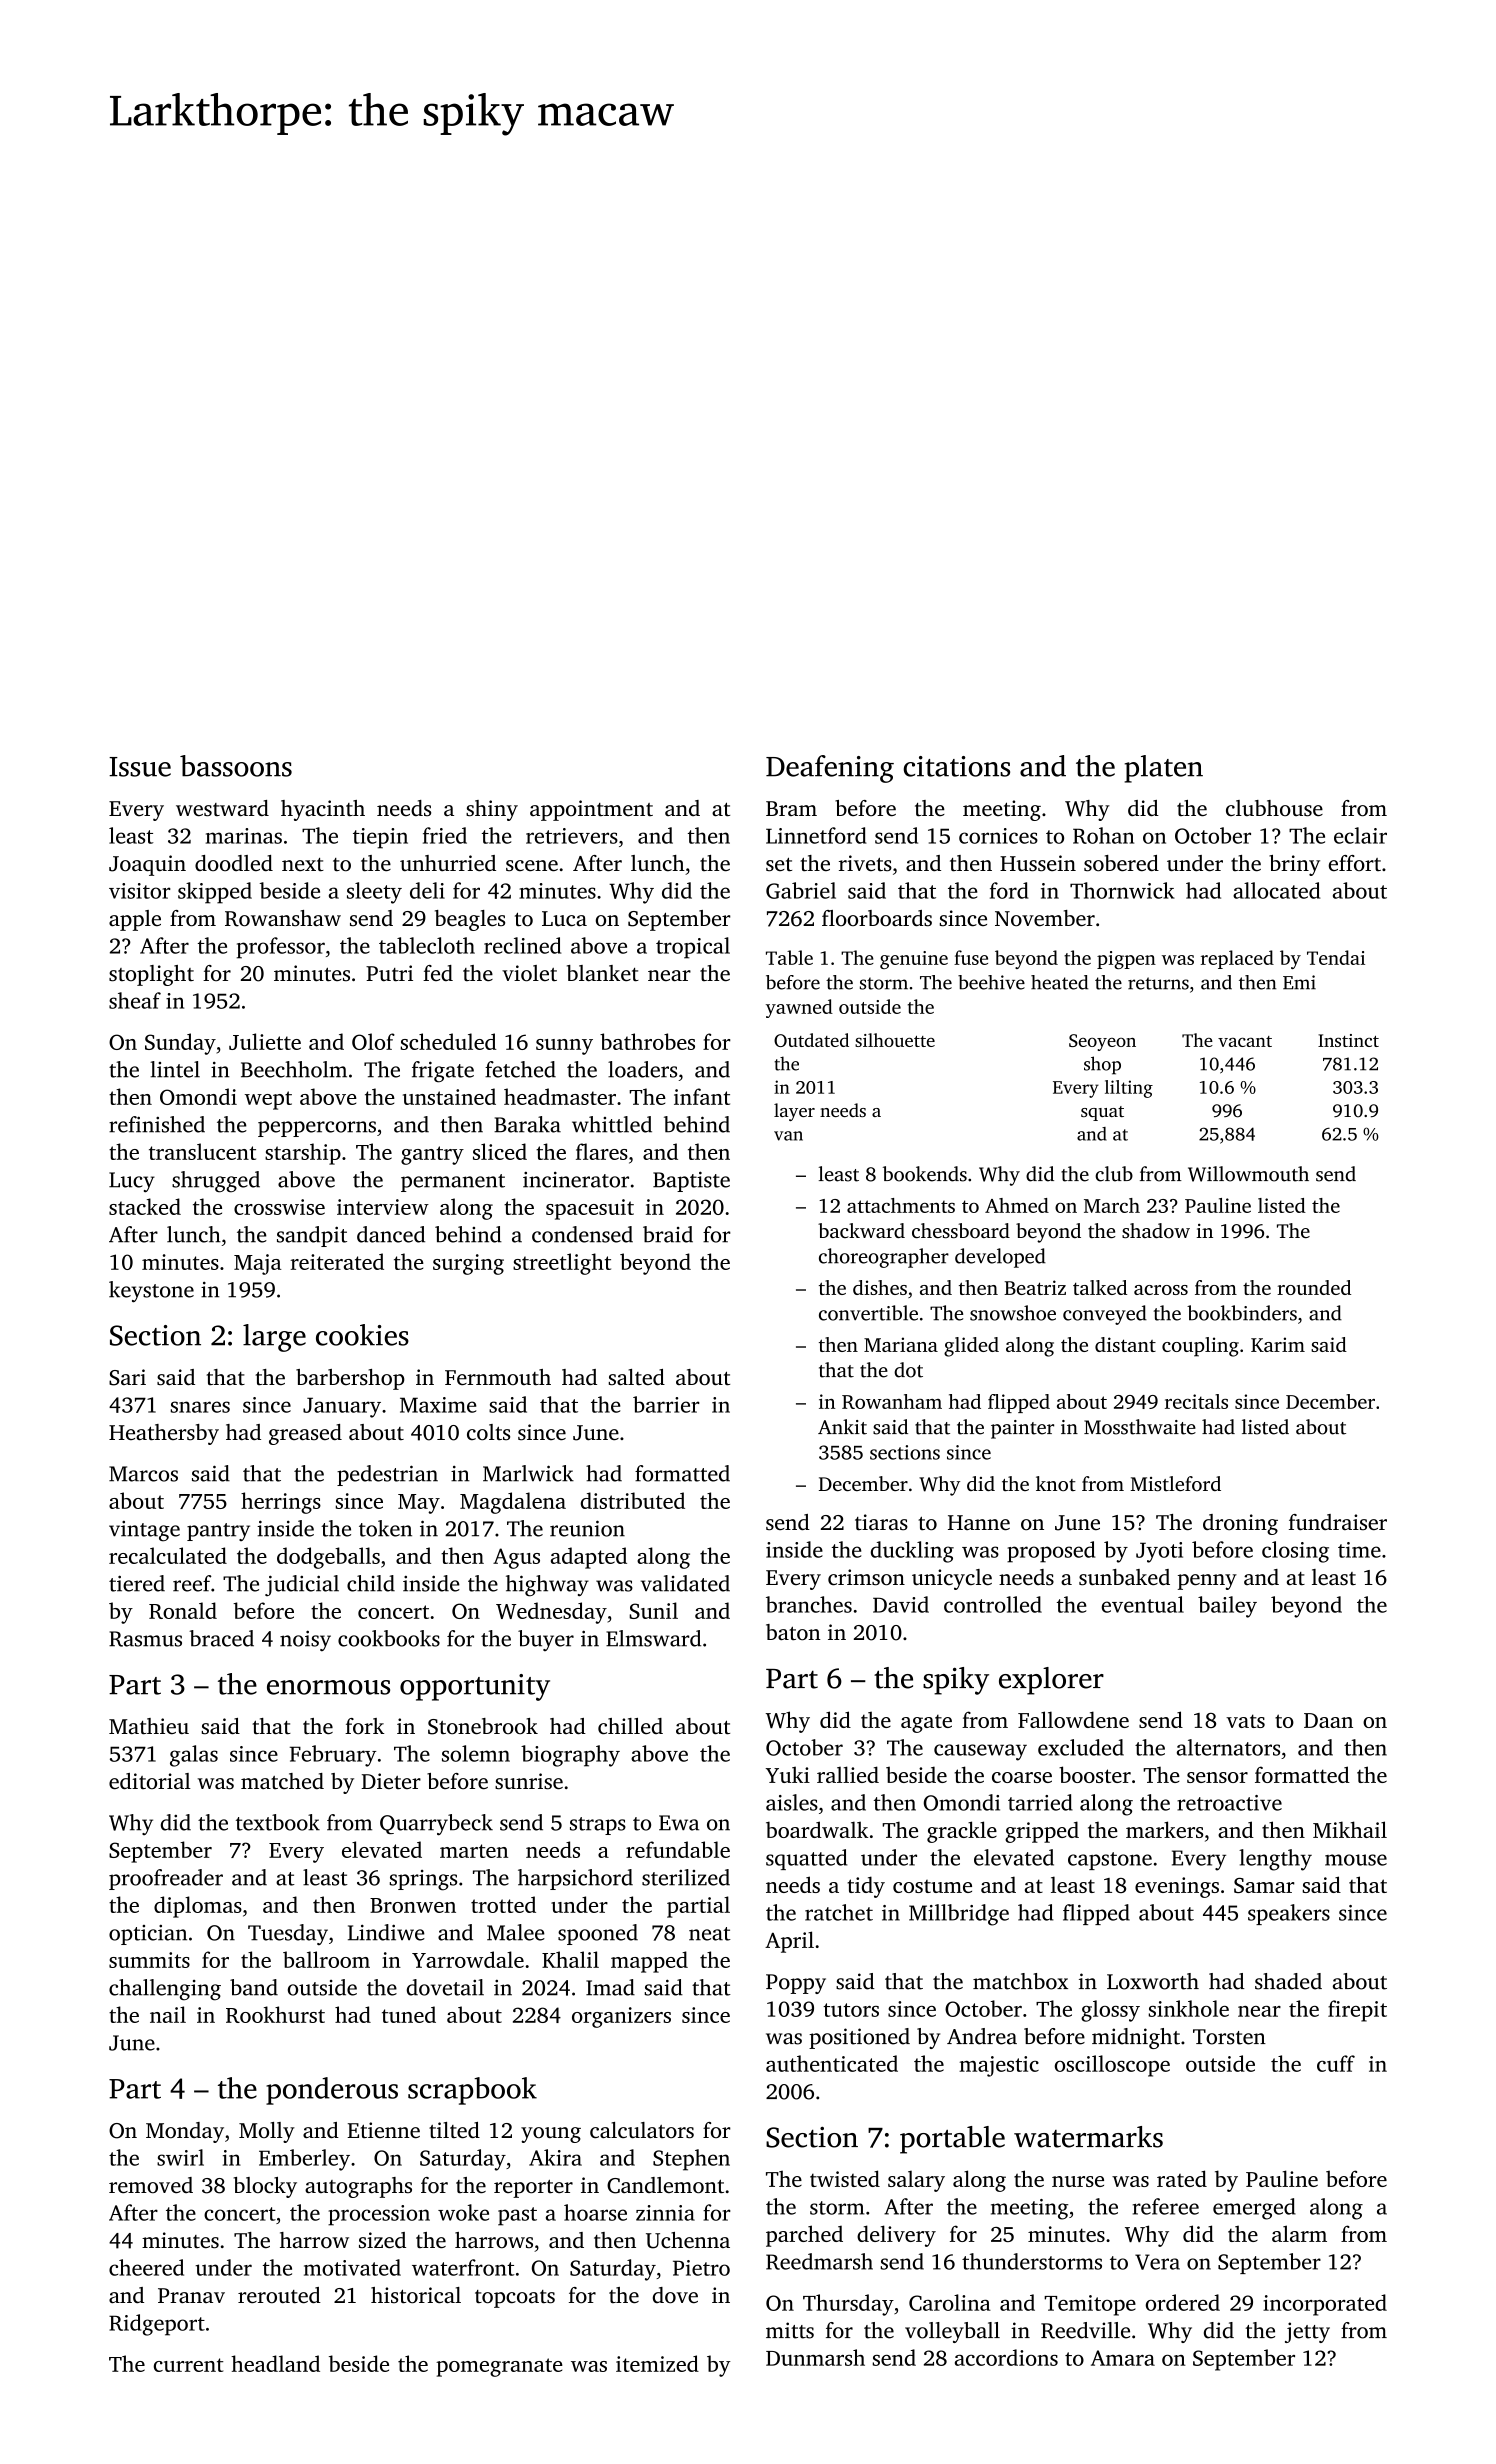 The height and width of the screenshot is (2464, 1496). Describe the element at coordinates (151, 2185) in the screenshot. I see `removed` at that location.
